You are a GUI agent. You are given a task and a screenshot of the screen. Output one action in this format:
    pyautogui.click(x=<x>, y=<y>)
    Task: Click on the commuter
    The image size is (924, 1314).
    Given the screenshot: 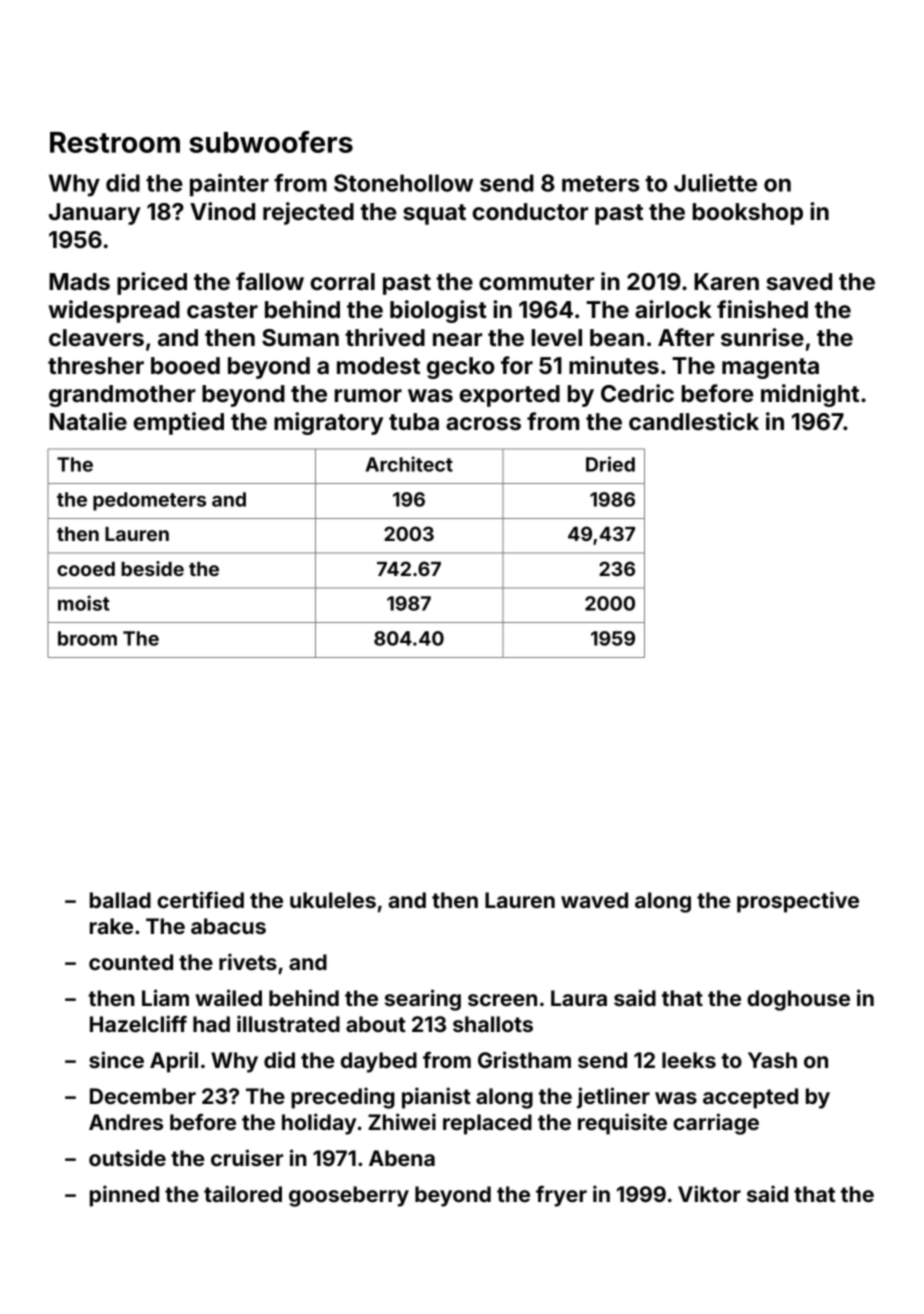 What is the action you would take?
    pyautogui.click(x=536, y=282)
